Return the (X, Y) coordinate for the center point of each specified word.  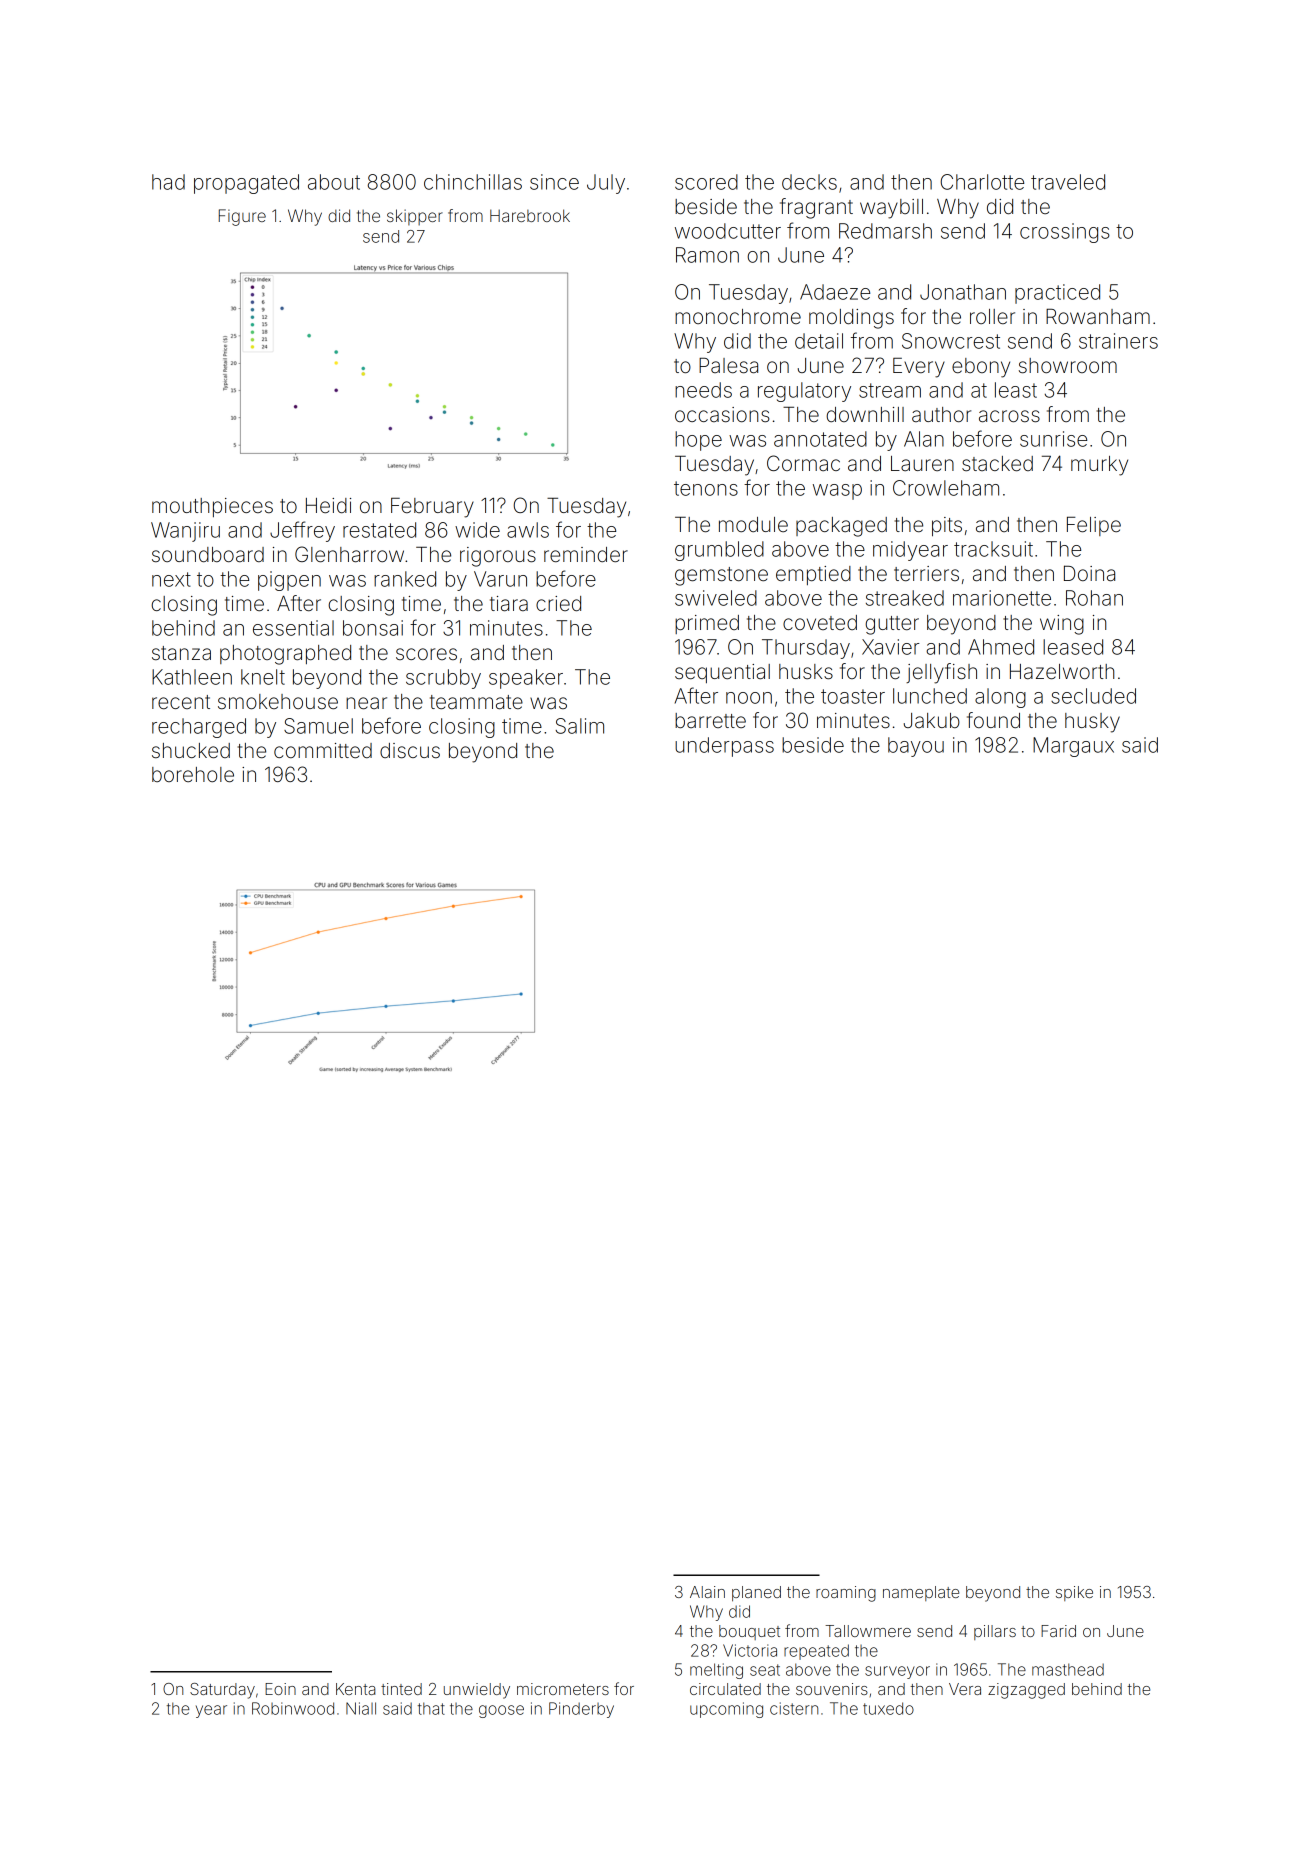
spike (1074, 1593)
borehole (193, 774)
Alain (707, 1592)
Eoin (280, 1689)
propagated (246, 184)
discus (410, 750)
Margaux (1073, 747)
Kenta (355, 1689)
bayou (916, 747)
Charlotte (982, 182)
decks (809, 182)
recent (181, 702)
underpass (724, 747)
